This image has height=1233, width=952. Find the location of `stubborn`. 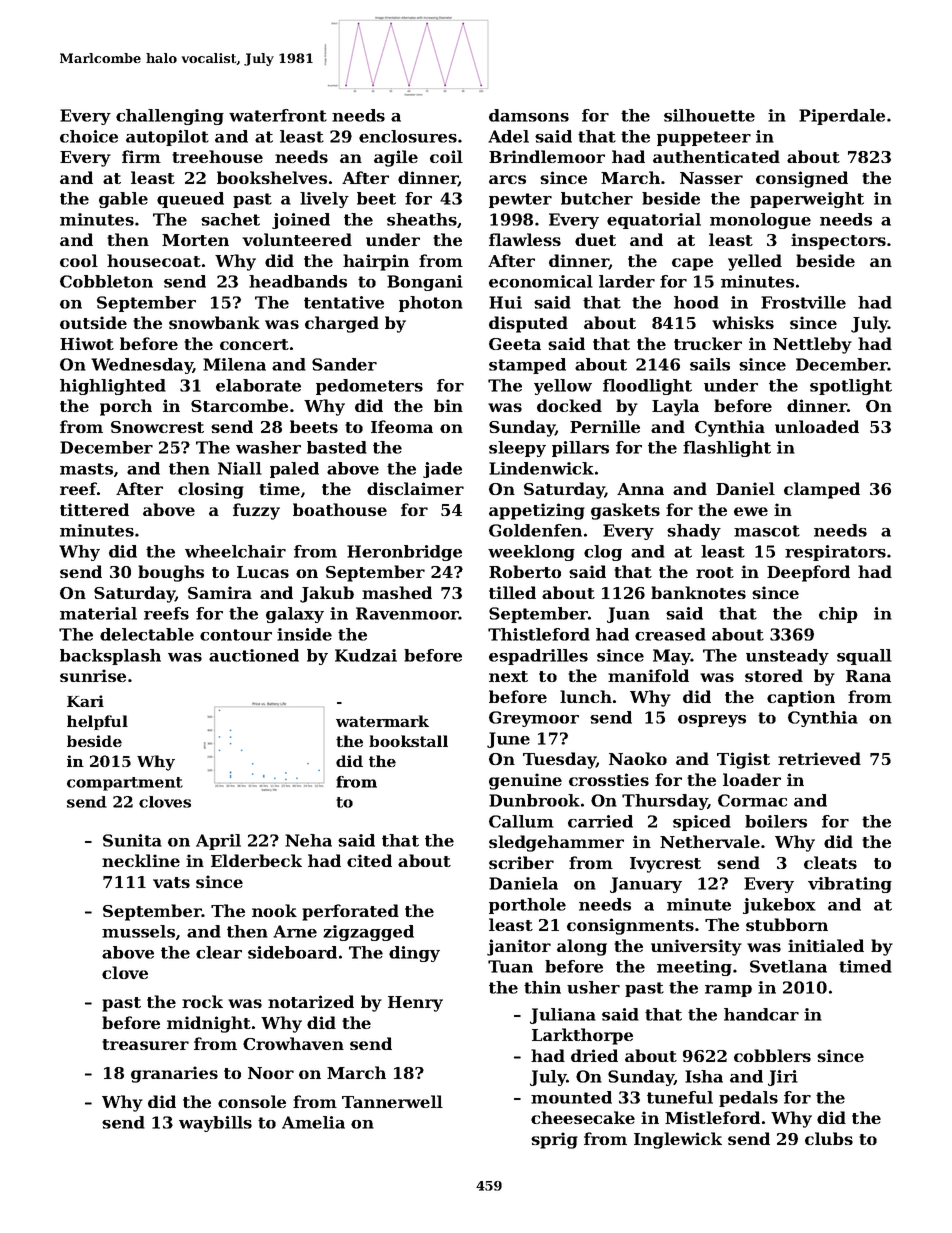

stubborn is located at coordinates (787, 924).
